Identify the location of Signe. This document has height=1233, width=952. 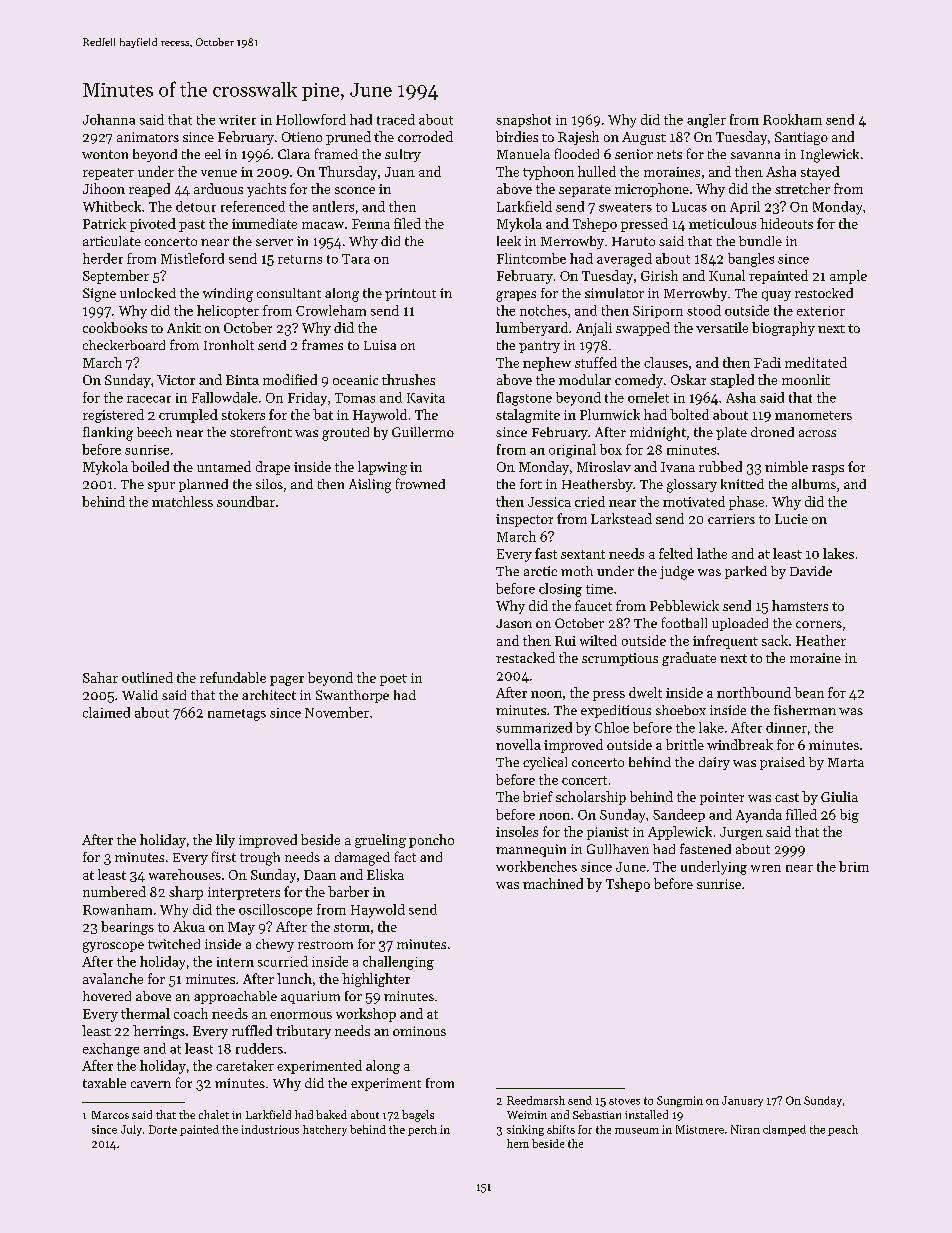
(99, 295).
